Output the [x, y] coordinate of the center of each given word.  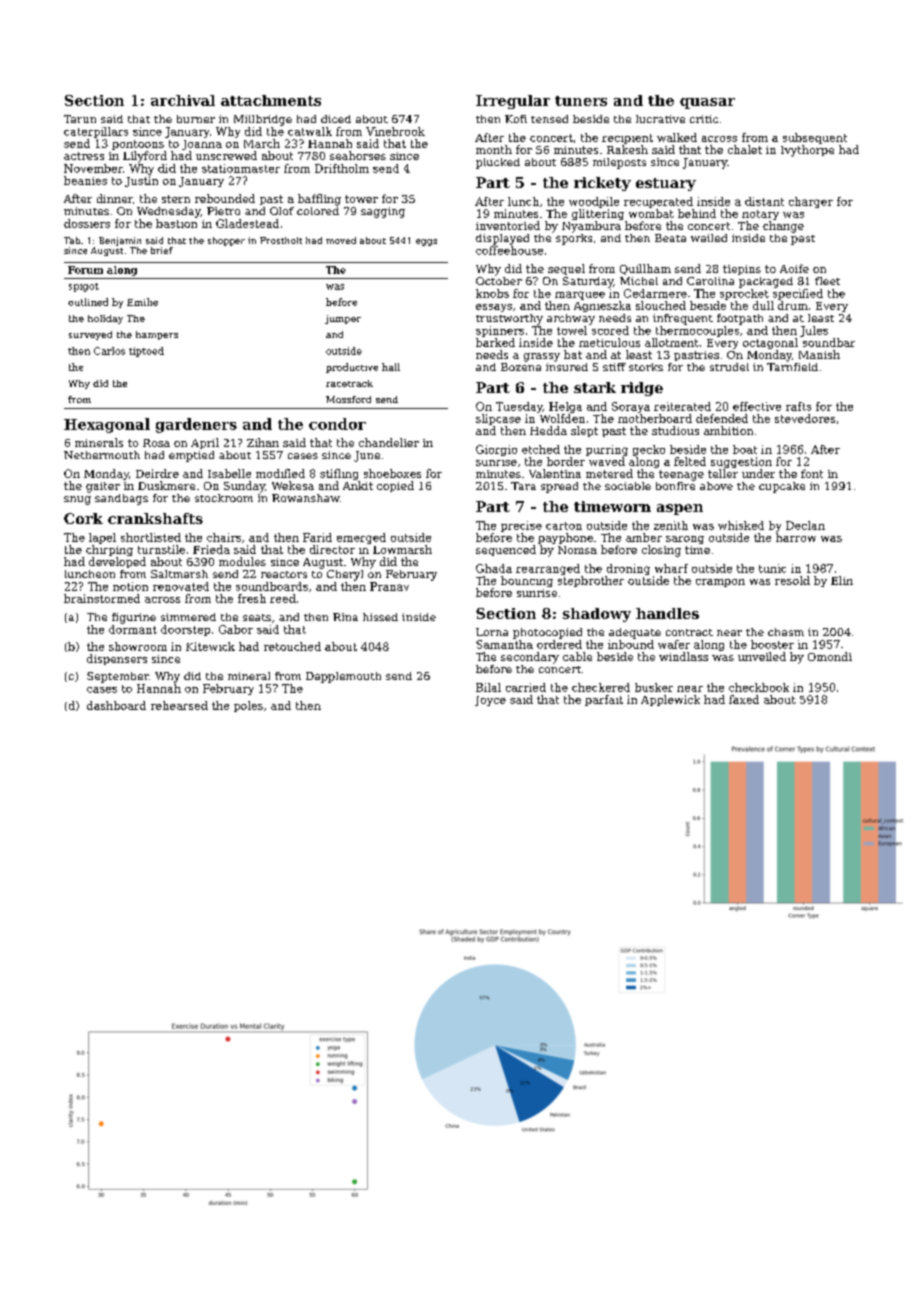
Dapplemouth [343, 677]
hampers [157, 335]
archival [183, 100]
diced [336, 119]
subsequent [815, 138]
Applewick [670, 700]
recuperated [658, 202]
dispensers [117, 659]
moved [341, 240]
